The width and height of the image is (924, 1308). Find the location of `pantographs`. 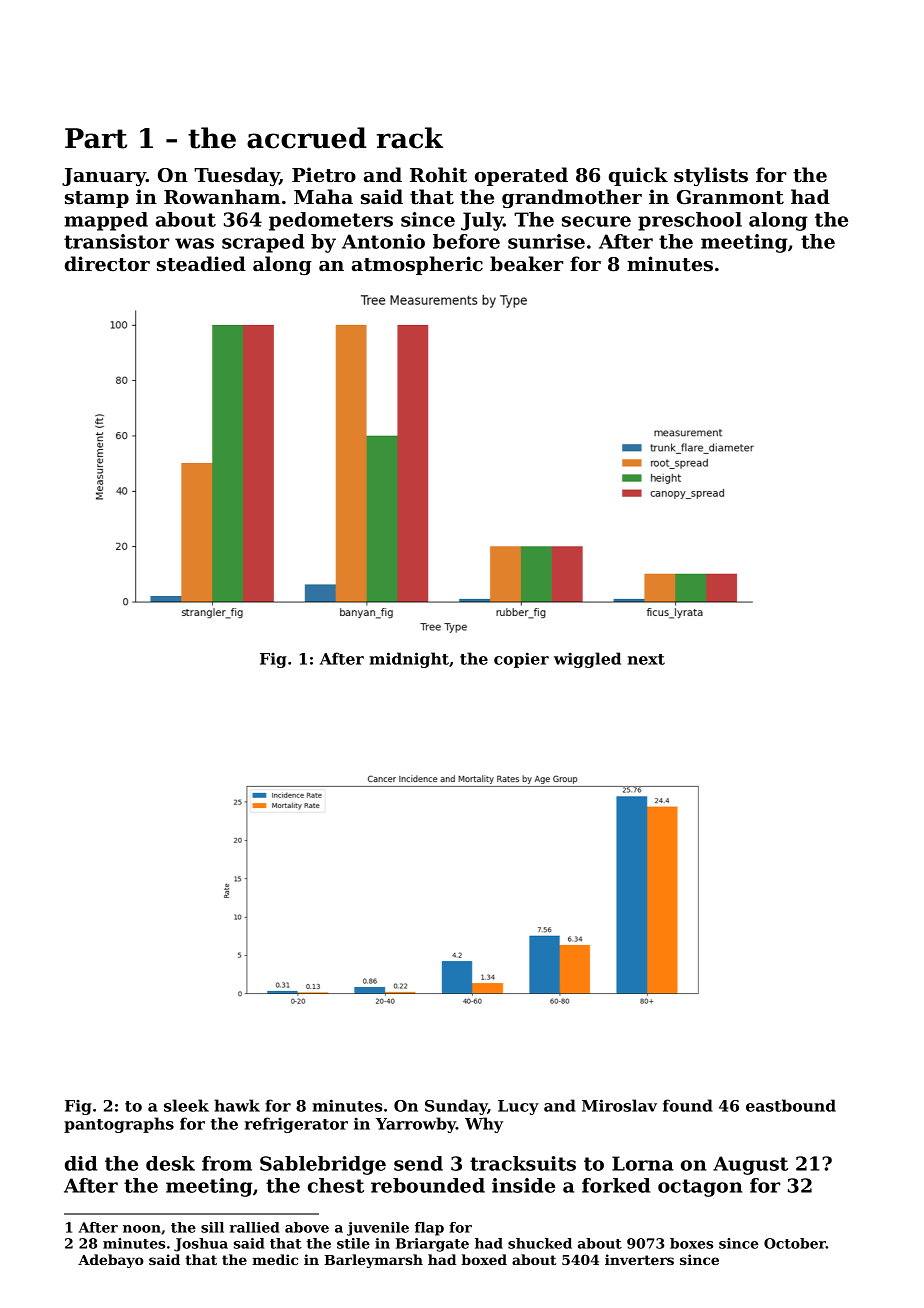

pantographs is located at coordinates (119, 1125).
